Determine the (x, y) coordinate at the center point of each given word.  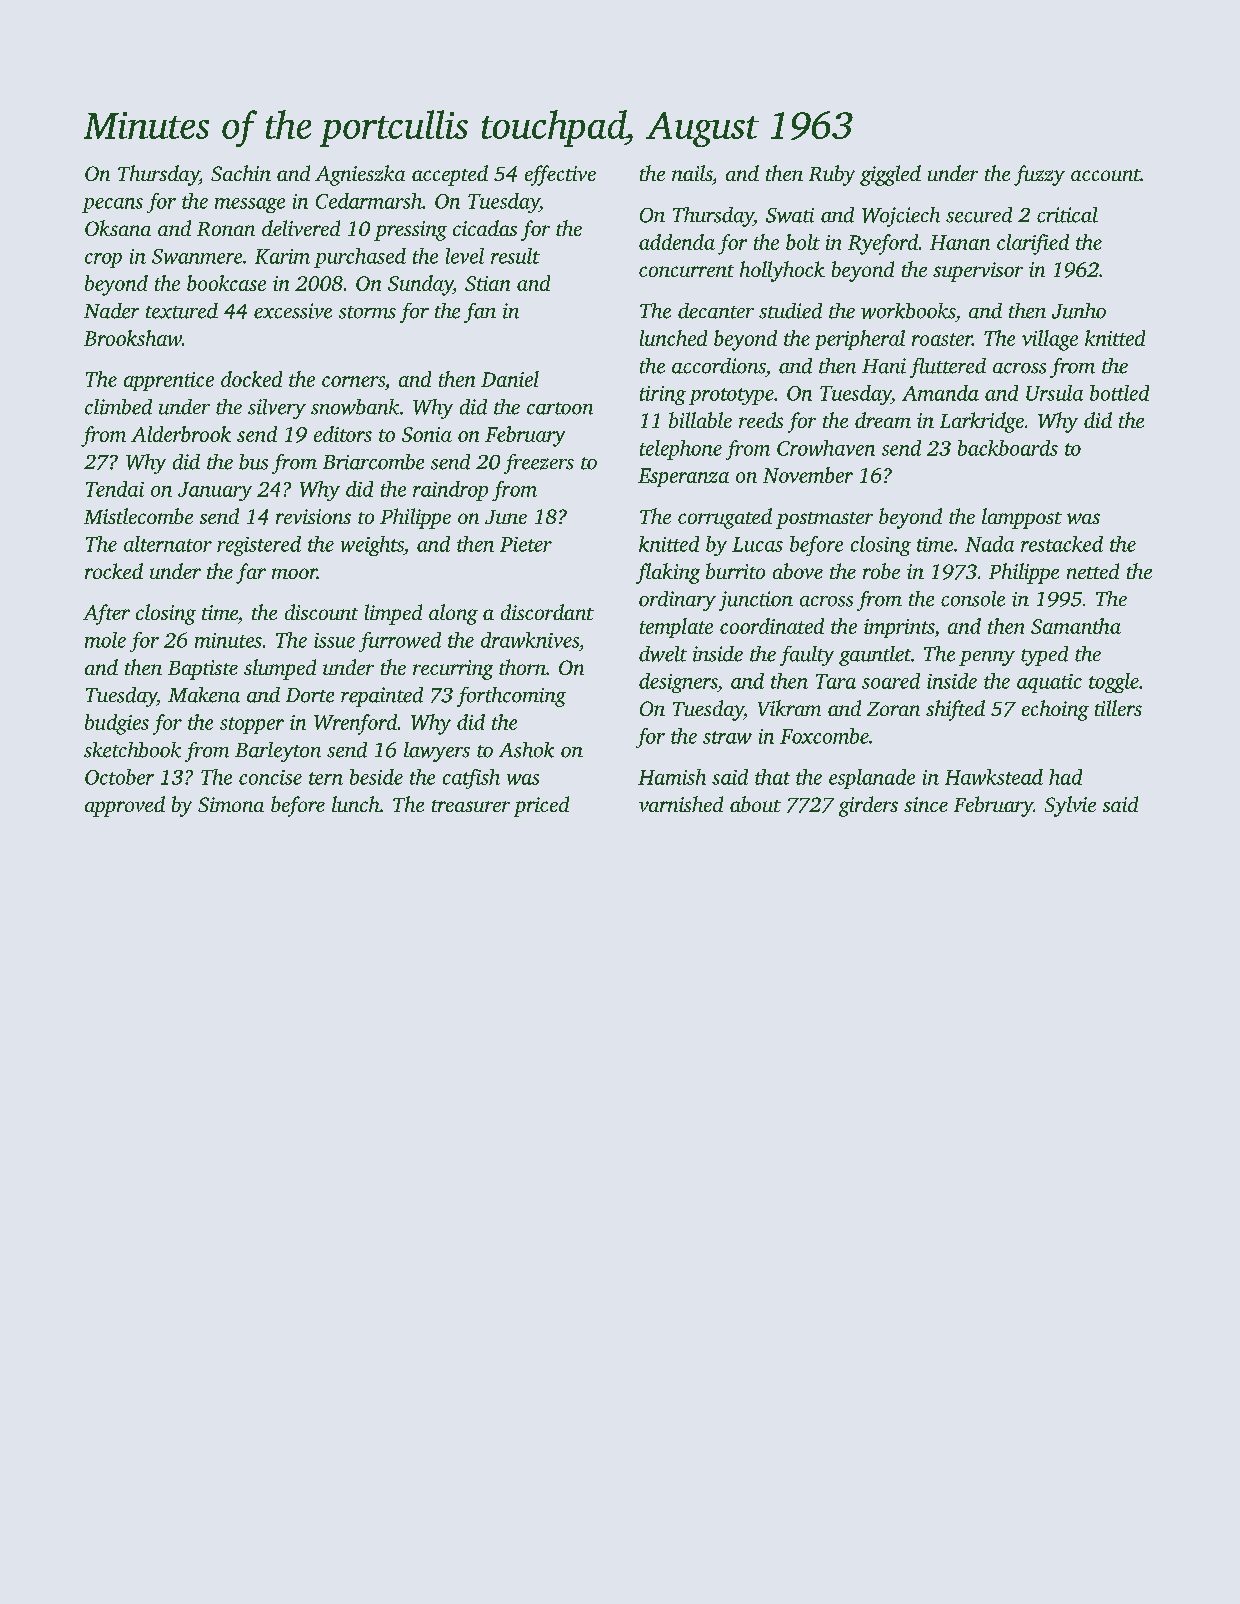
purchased (360, 258)
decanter (716, 311)
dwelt (663, 654)
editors (343, 434)
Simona (231, 804)
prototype (731, 396)
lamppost (1022, 518)
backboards (1008, 448)
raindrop (450, 491)
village (1050, 340)
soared (891, 681)
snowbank (355, 407)
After (106, 614)
